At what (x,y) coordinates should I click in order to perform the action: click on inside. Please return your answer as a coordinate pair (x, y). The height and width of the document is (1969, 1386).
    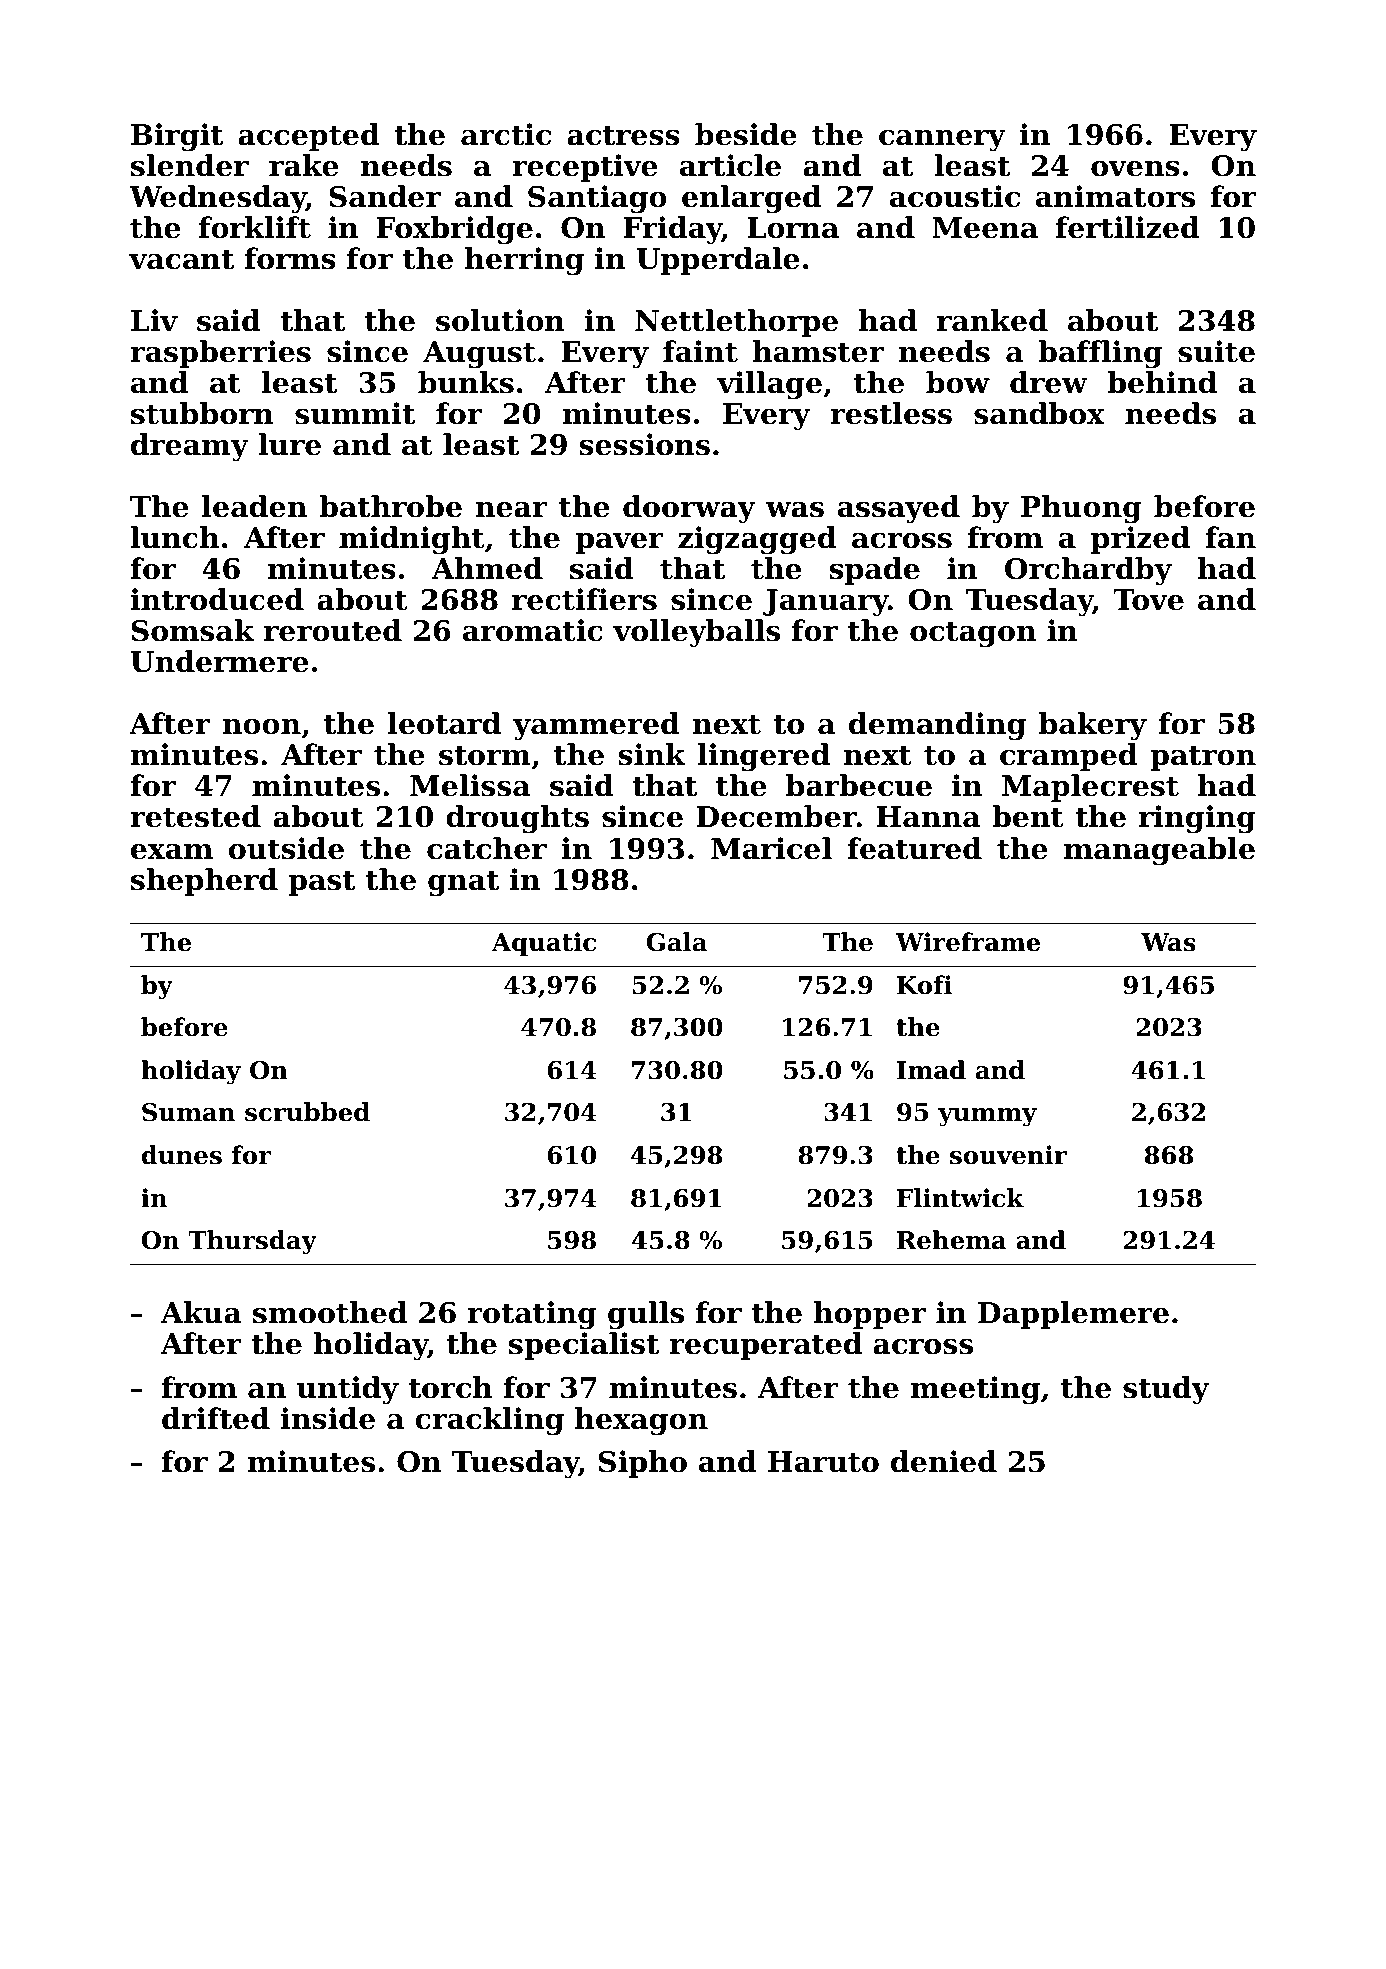
    Looking at the image, I should click on (328, 1418).
